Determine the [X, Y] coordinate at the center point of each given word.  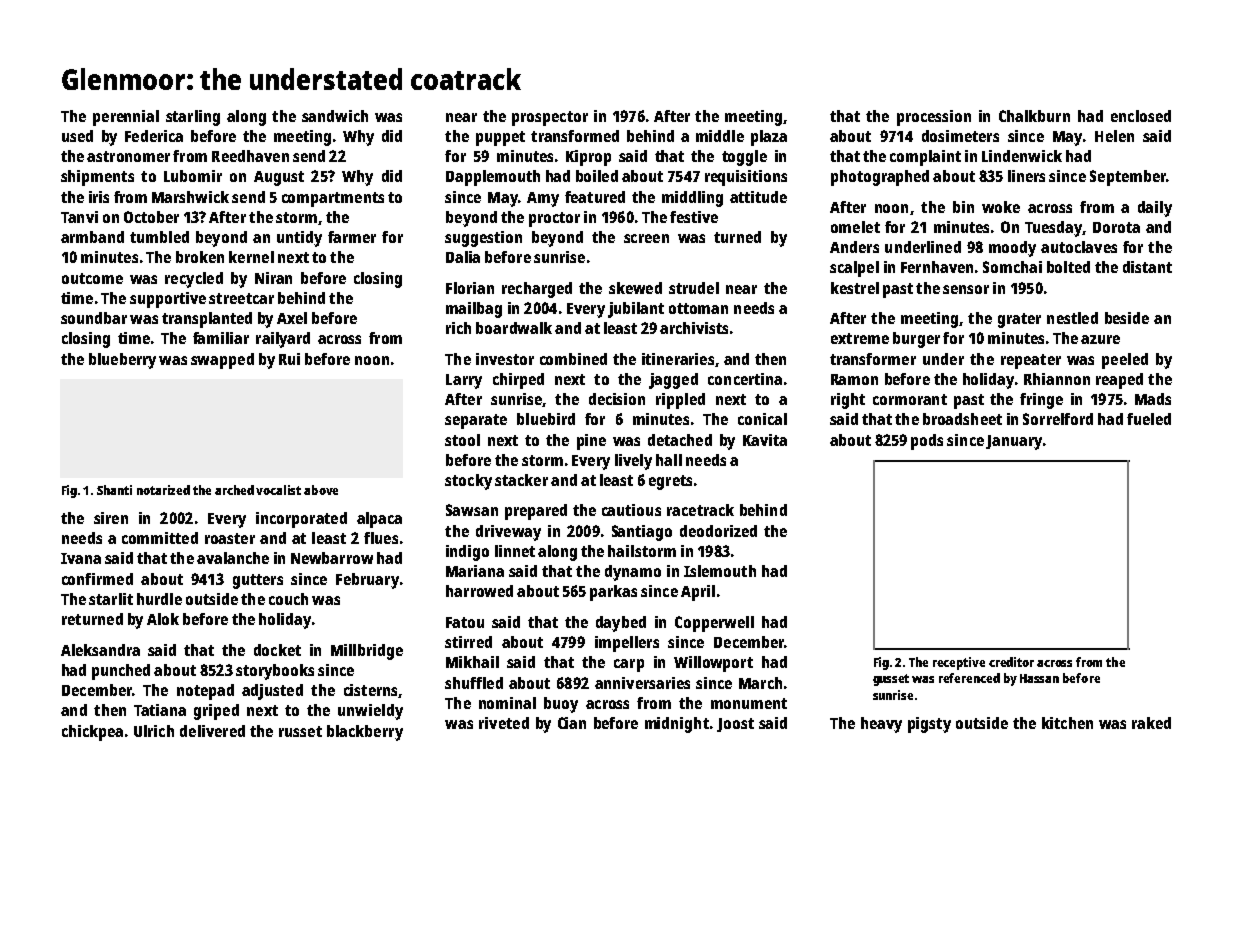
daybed [621, 624]
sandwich [335, 116]
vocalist [278, 490]
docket [277, 650]
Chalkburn [1034, 116]
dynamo [633, 573]
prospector [550, 118]
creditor [1011, 662]
